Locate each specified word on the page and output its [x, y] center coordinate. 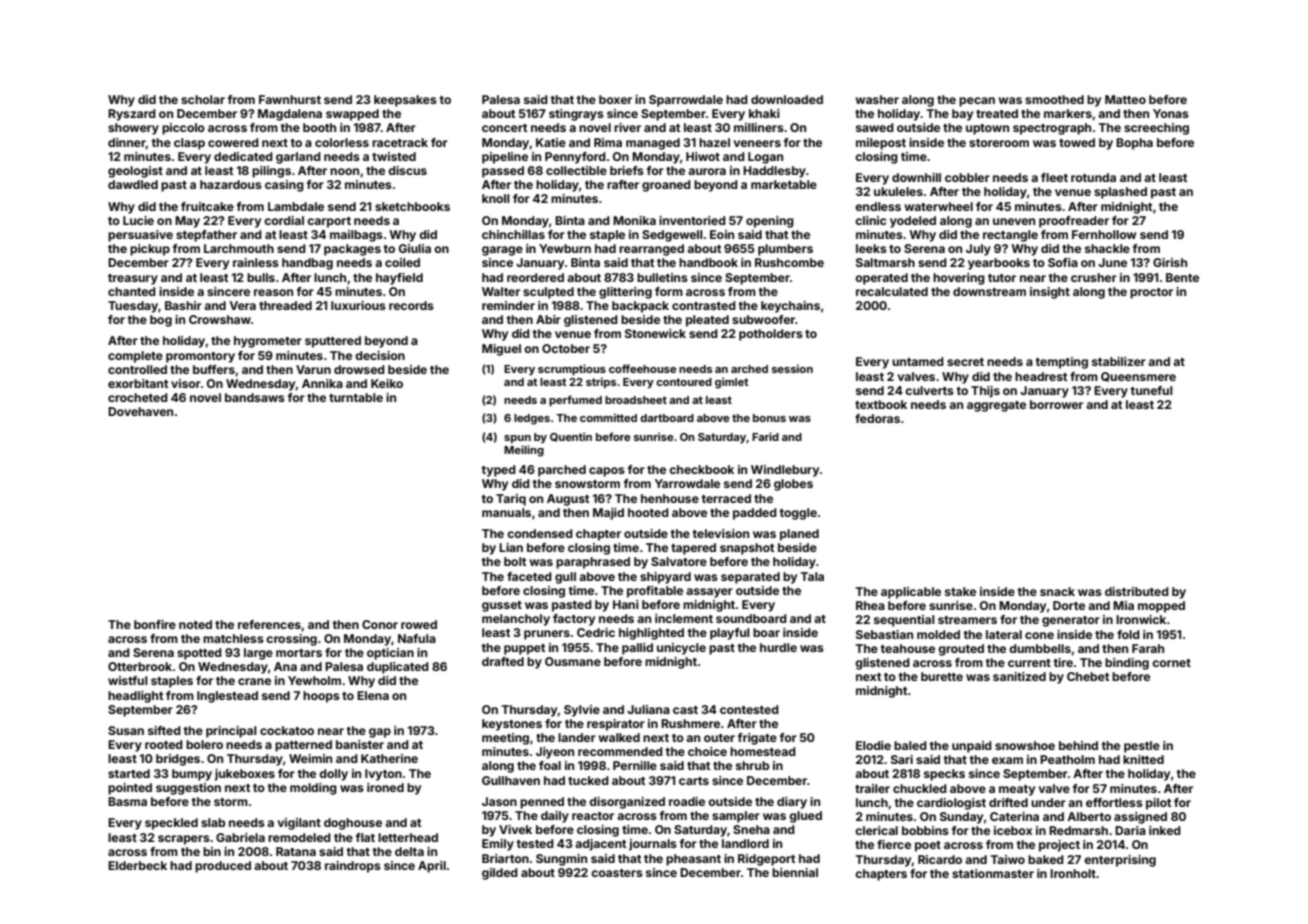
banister [360, 744]
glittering [625, 293]
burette [942, 676]
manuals [506, 512]
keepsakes [405, 101]
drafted [503, 661]
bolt [515, 561]
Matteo [1125, 99]
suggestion [188, 789]
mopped [1161, 607]
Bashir [183, 305]
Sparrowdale [686, 101]
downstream [989, 291]
